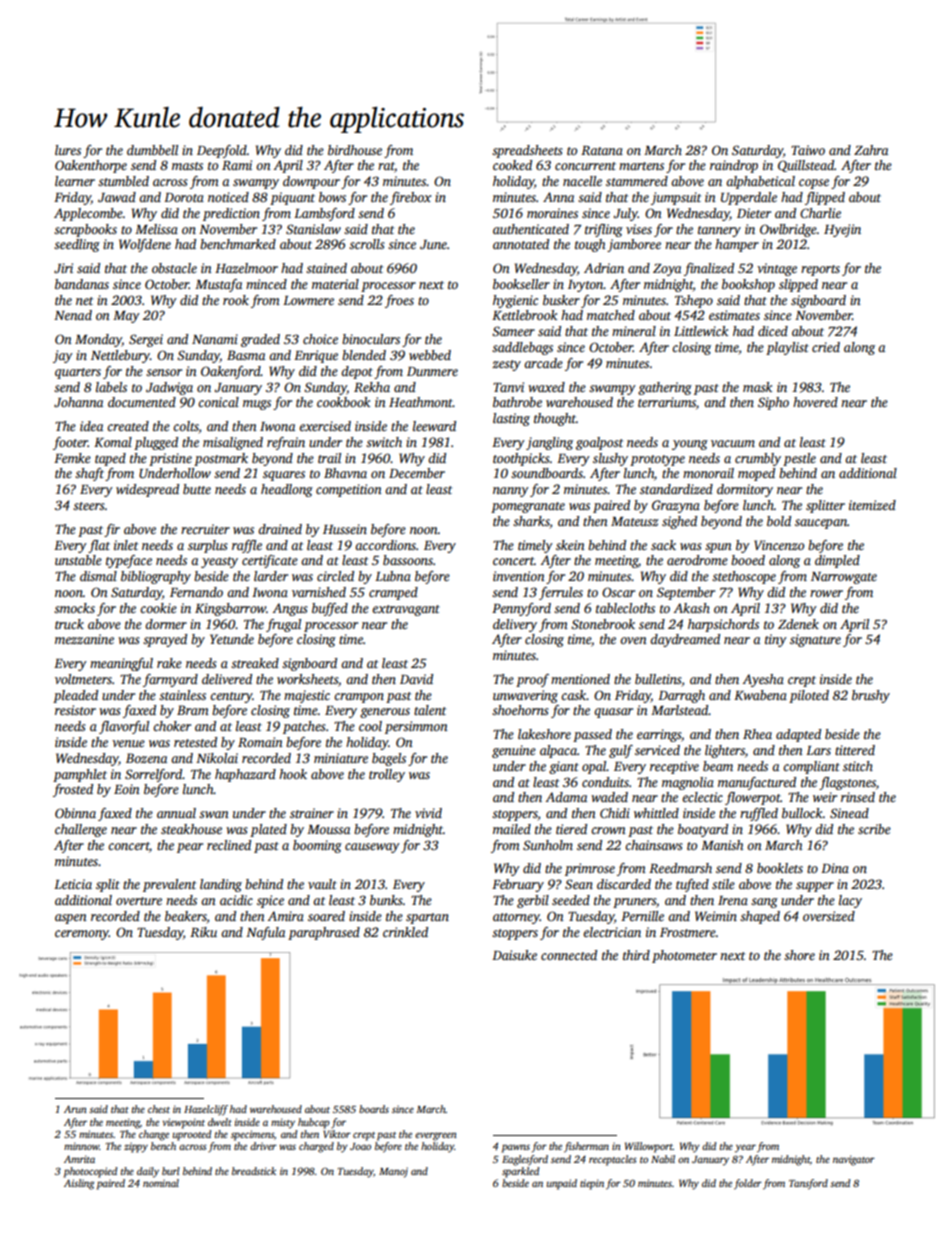 This page has height=1233, width=952. I want to click on busker, so click(561, 300).
